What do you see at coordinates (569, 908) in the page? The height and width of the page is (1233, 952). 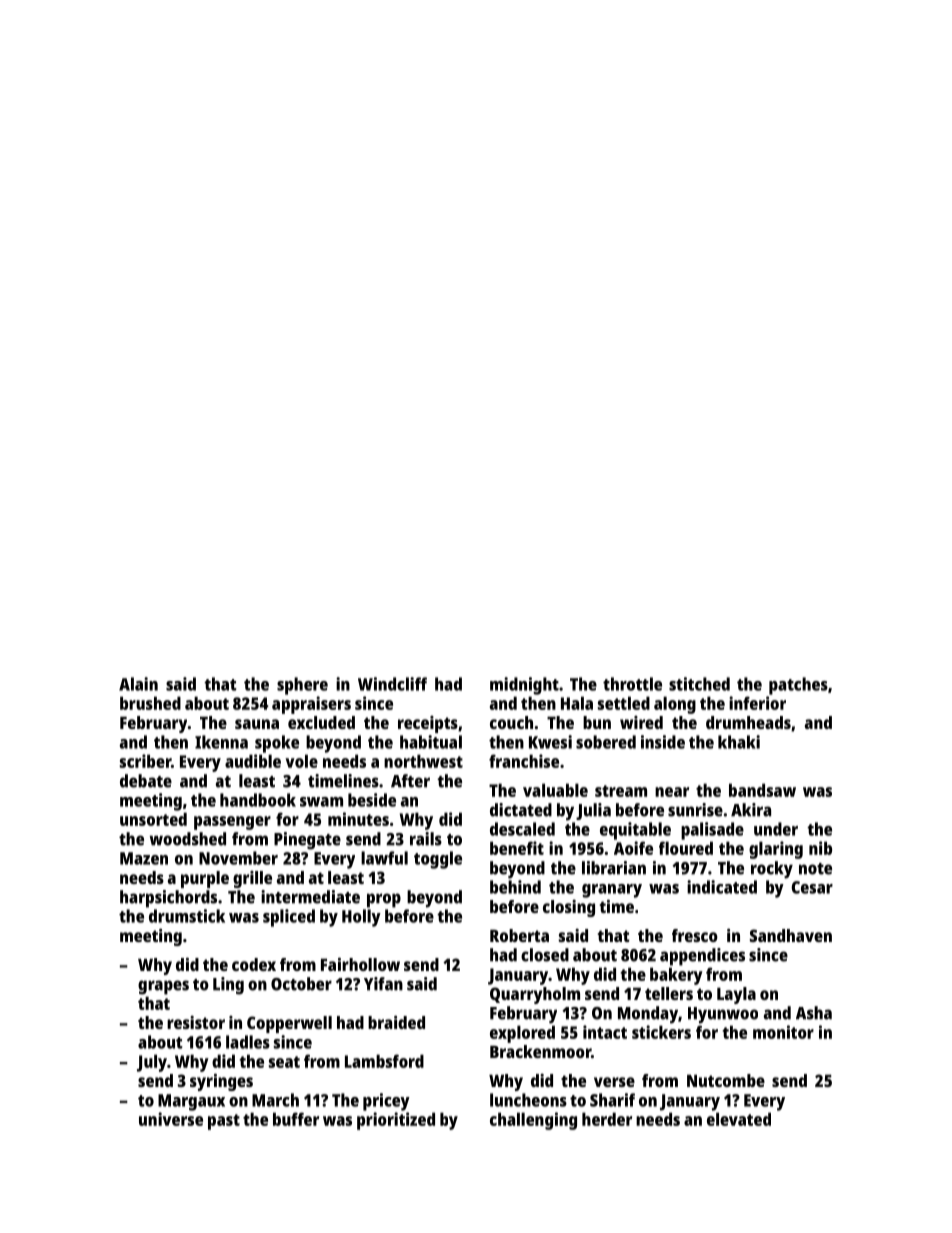 I see `closing` at bounding box center [569, 908].
